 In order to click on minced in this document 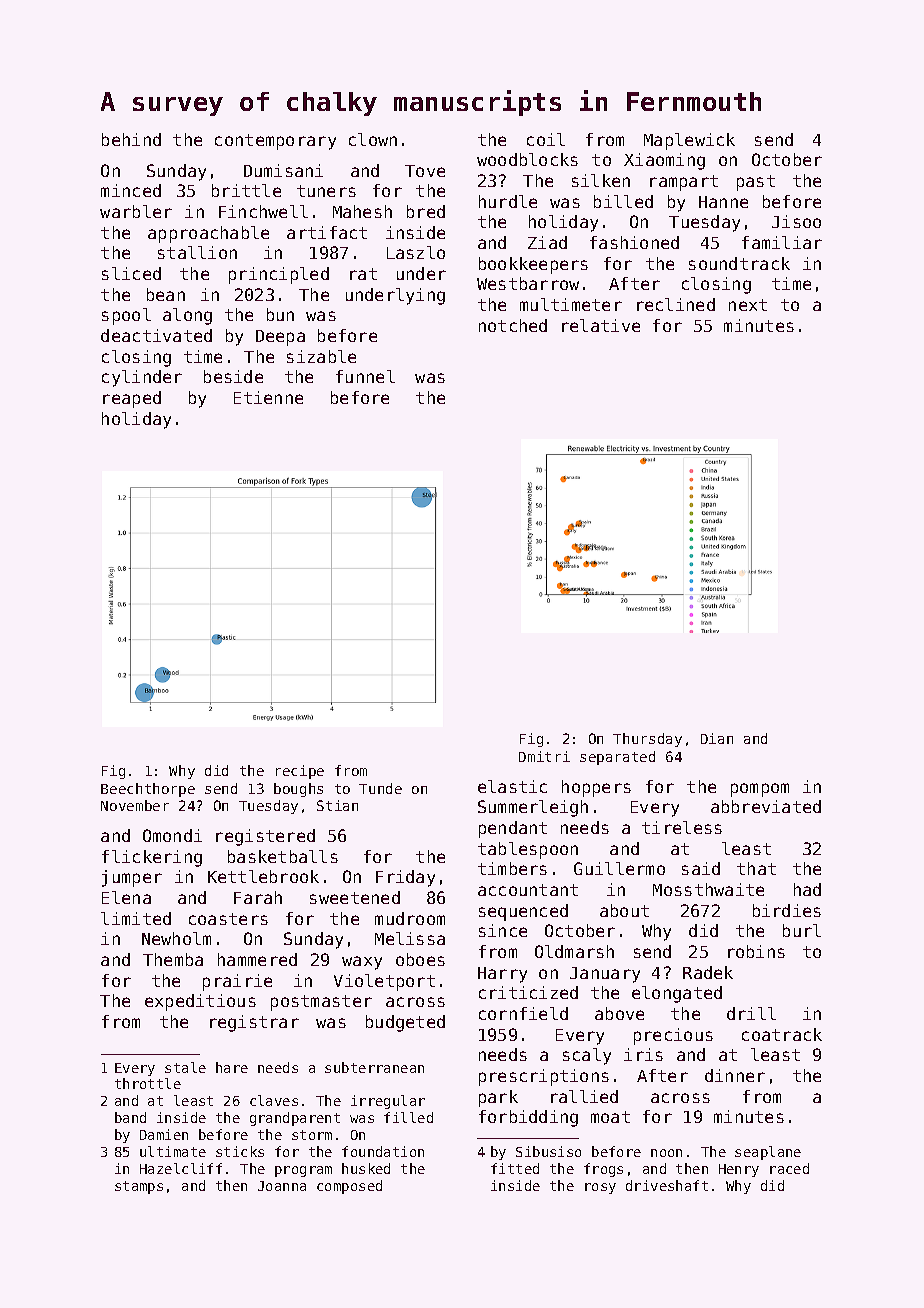, I will do `click(131, 190)`.
